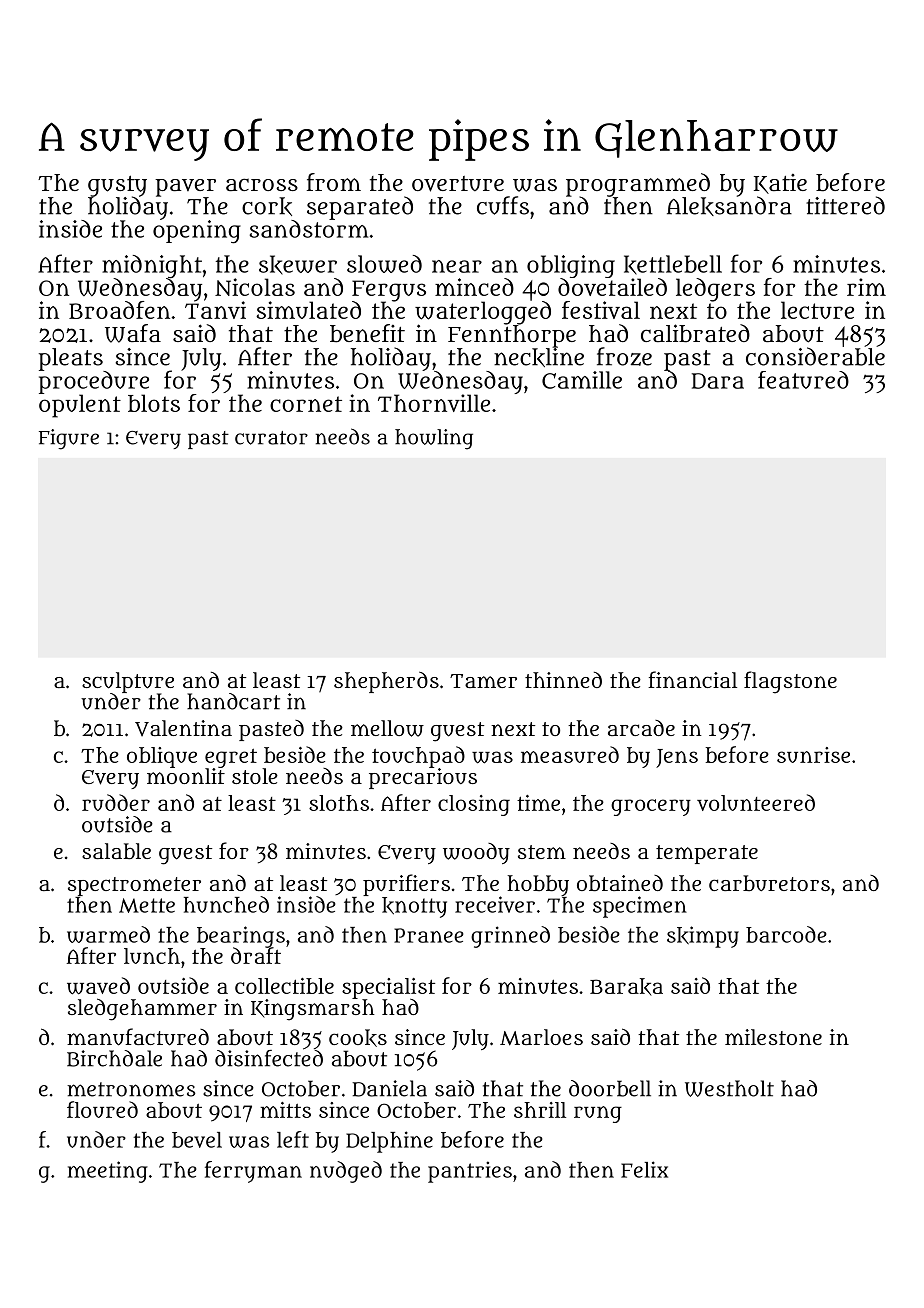 This document has width=924, height=1308. What do you see at coordinates (756, 802) in the document?
I see `volunteered` at bounding box center [756, 802].
